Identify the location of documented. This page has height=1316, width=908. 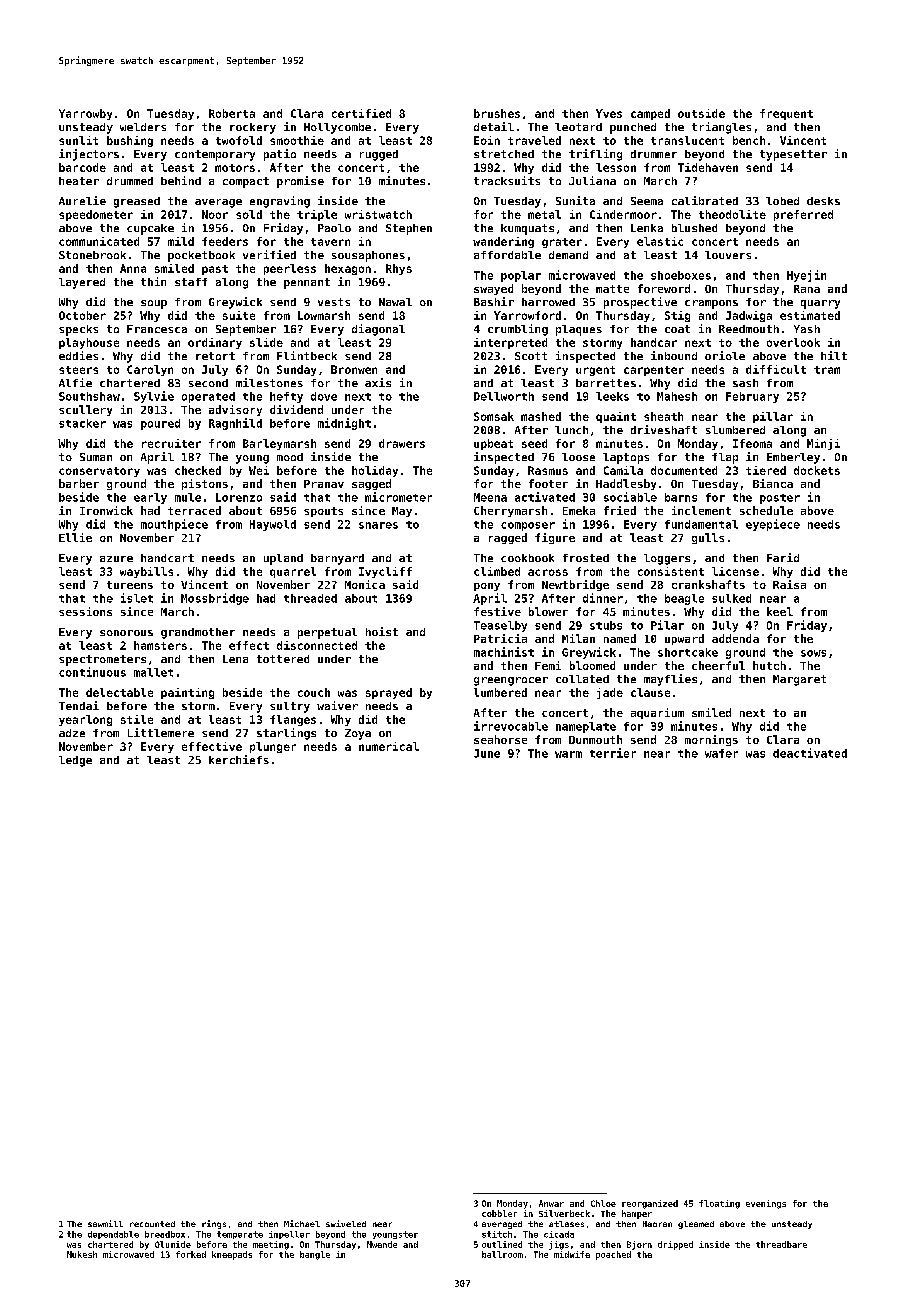
(684, 470).
